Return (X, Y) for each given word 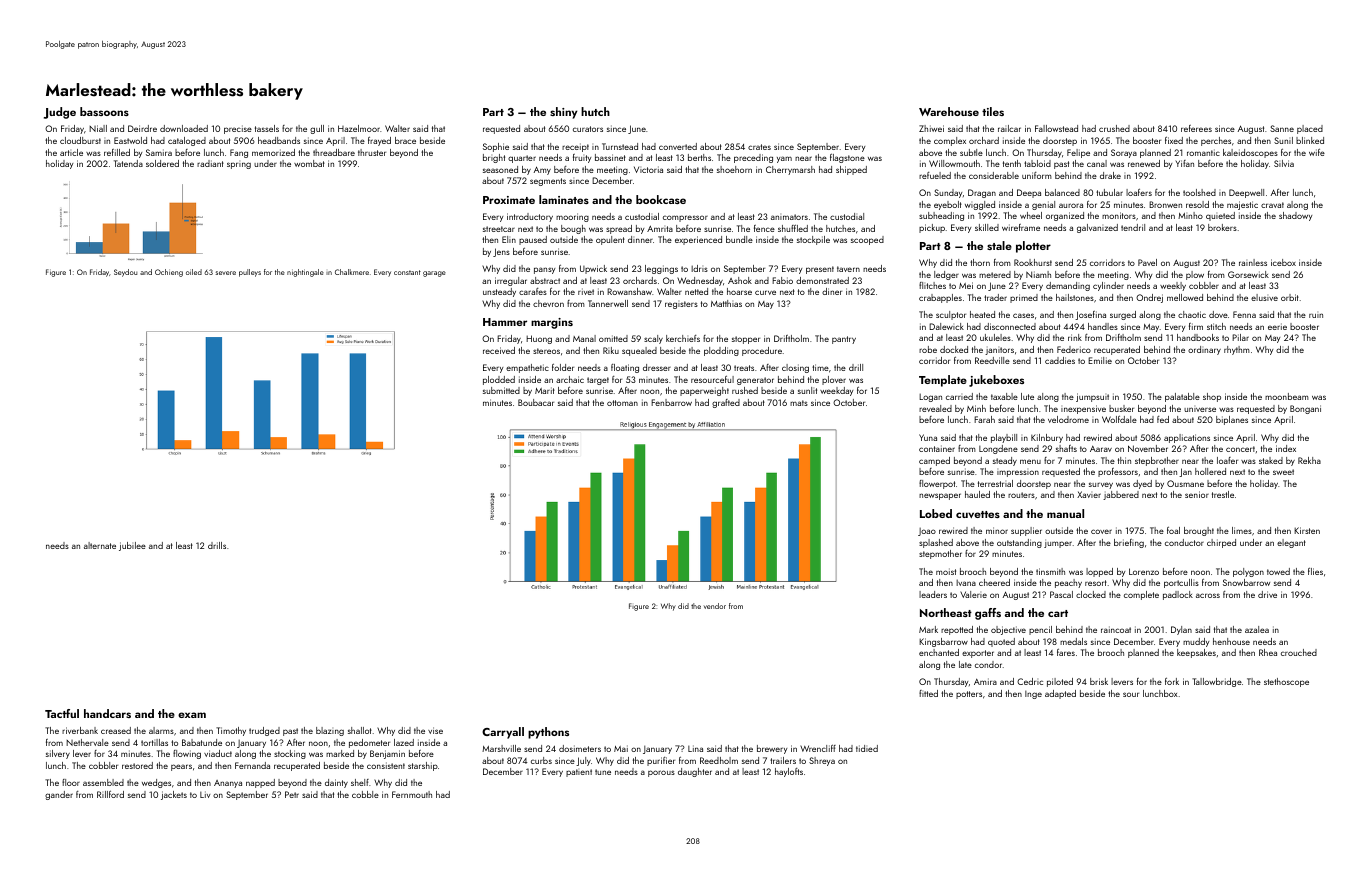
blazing (330, 731)
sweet (1283, 472)
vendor (715, 606)
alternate (100, 545)
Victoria (648, 169)
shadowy (1295, 216)
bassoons (104, 111)
